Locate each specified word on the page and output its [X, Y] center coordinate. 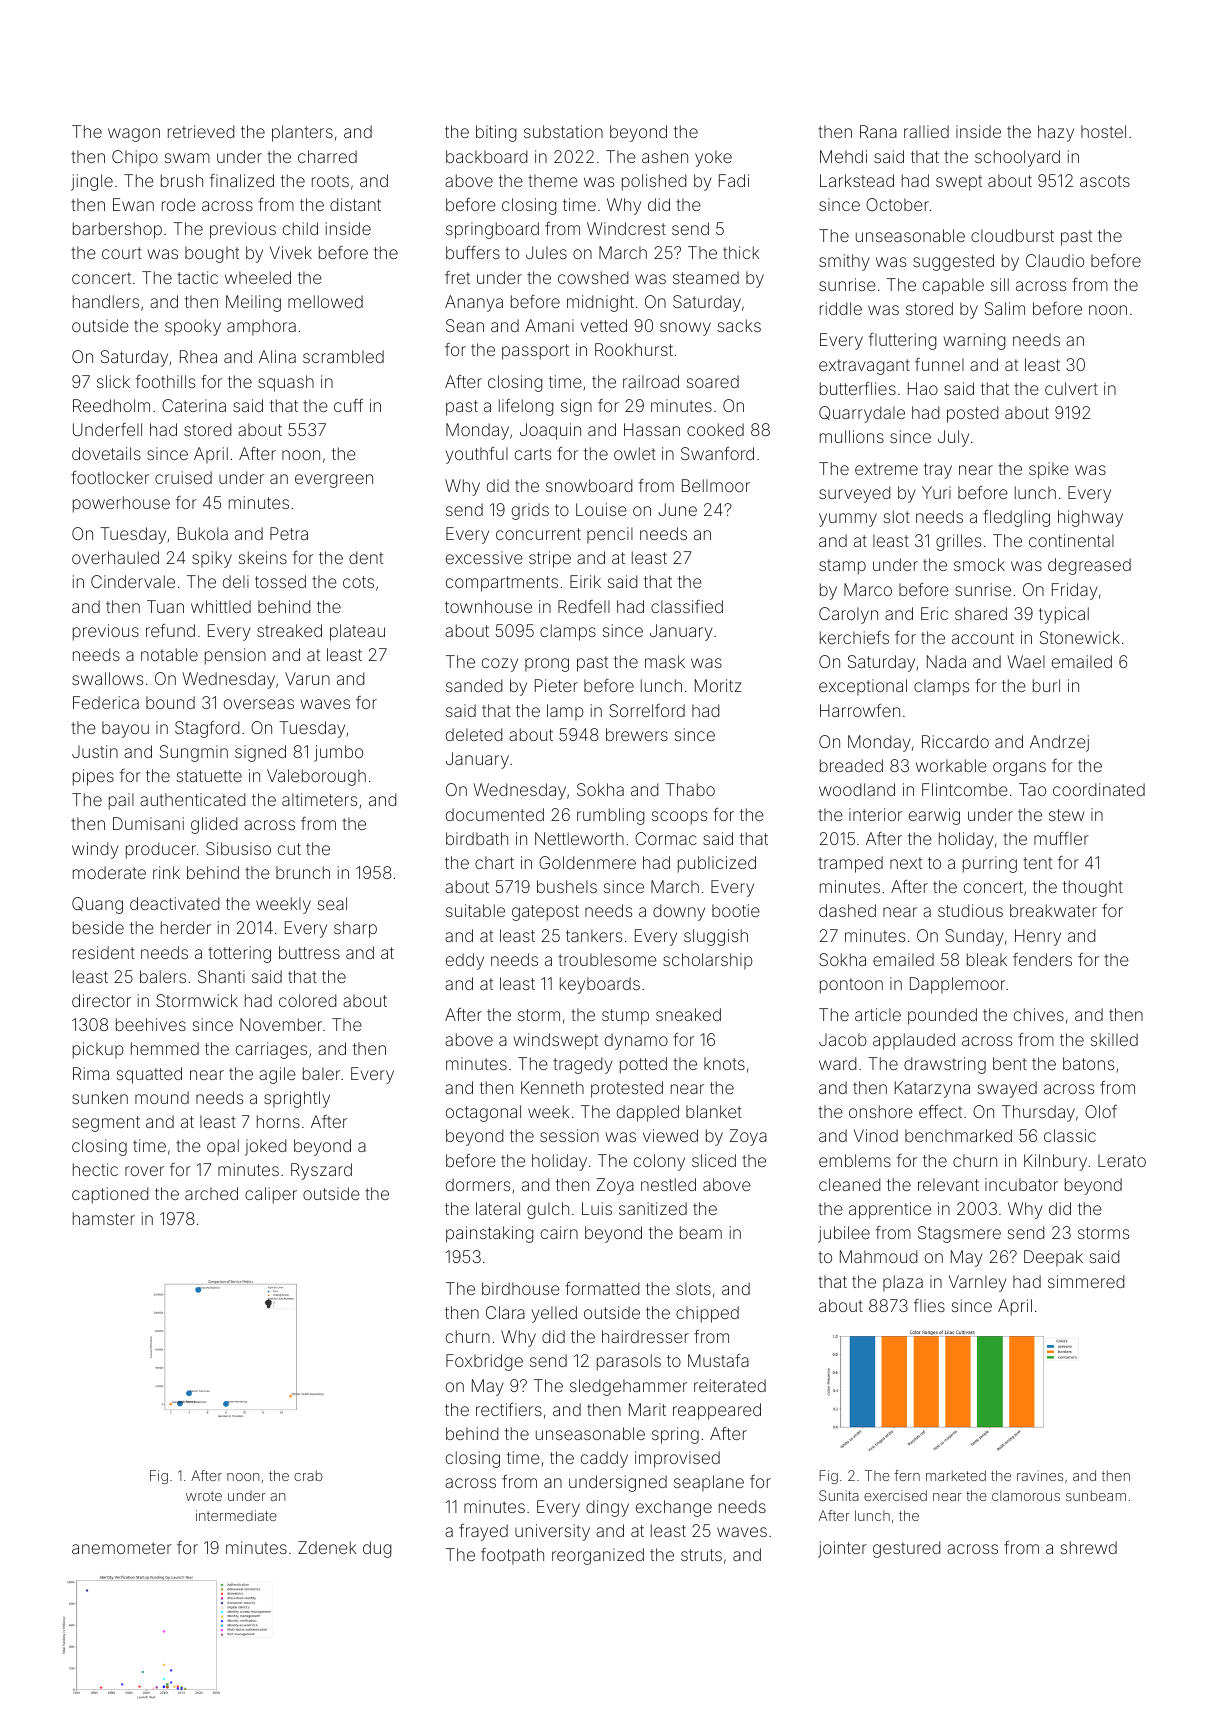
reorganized [598, 1556]
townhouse [488, 606]
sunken [100, 1097]
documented [495, 814]
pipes [93, 777]
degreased [1089, 566]
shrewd [1089, 1547]
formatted [602, 1288]
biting [496, 133]
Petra [289, 533]
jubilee [844, 1234]
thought [1093, 888]
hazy [1056, 133]
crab [308, 1475]
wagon [134, 135]
